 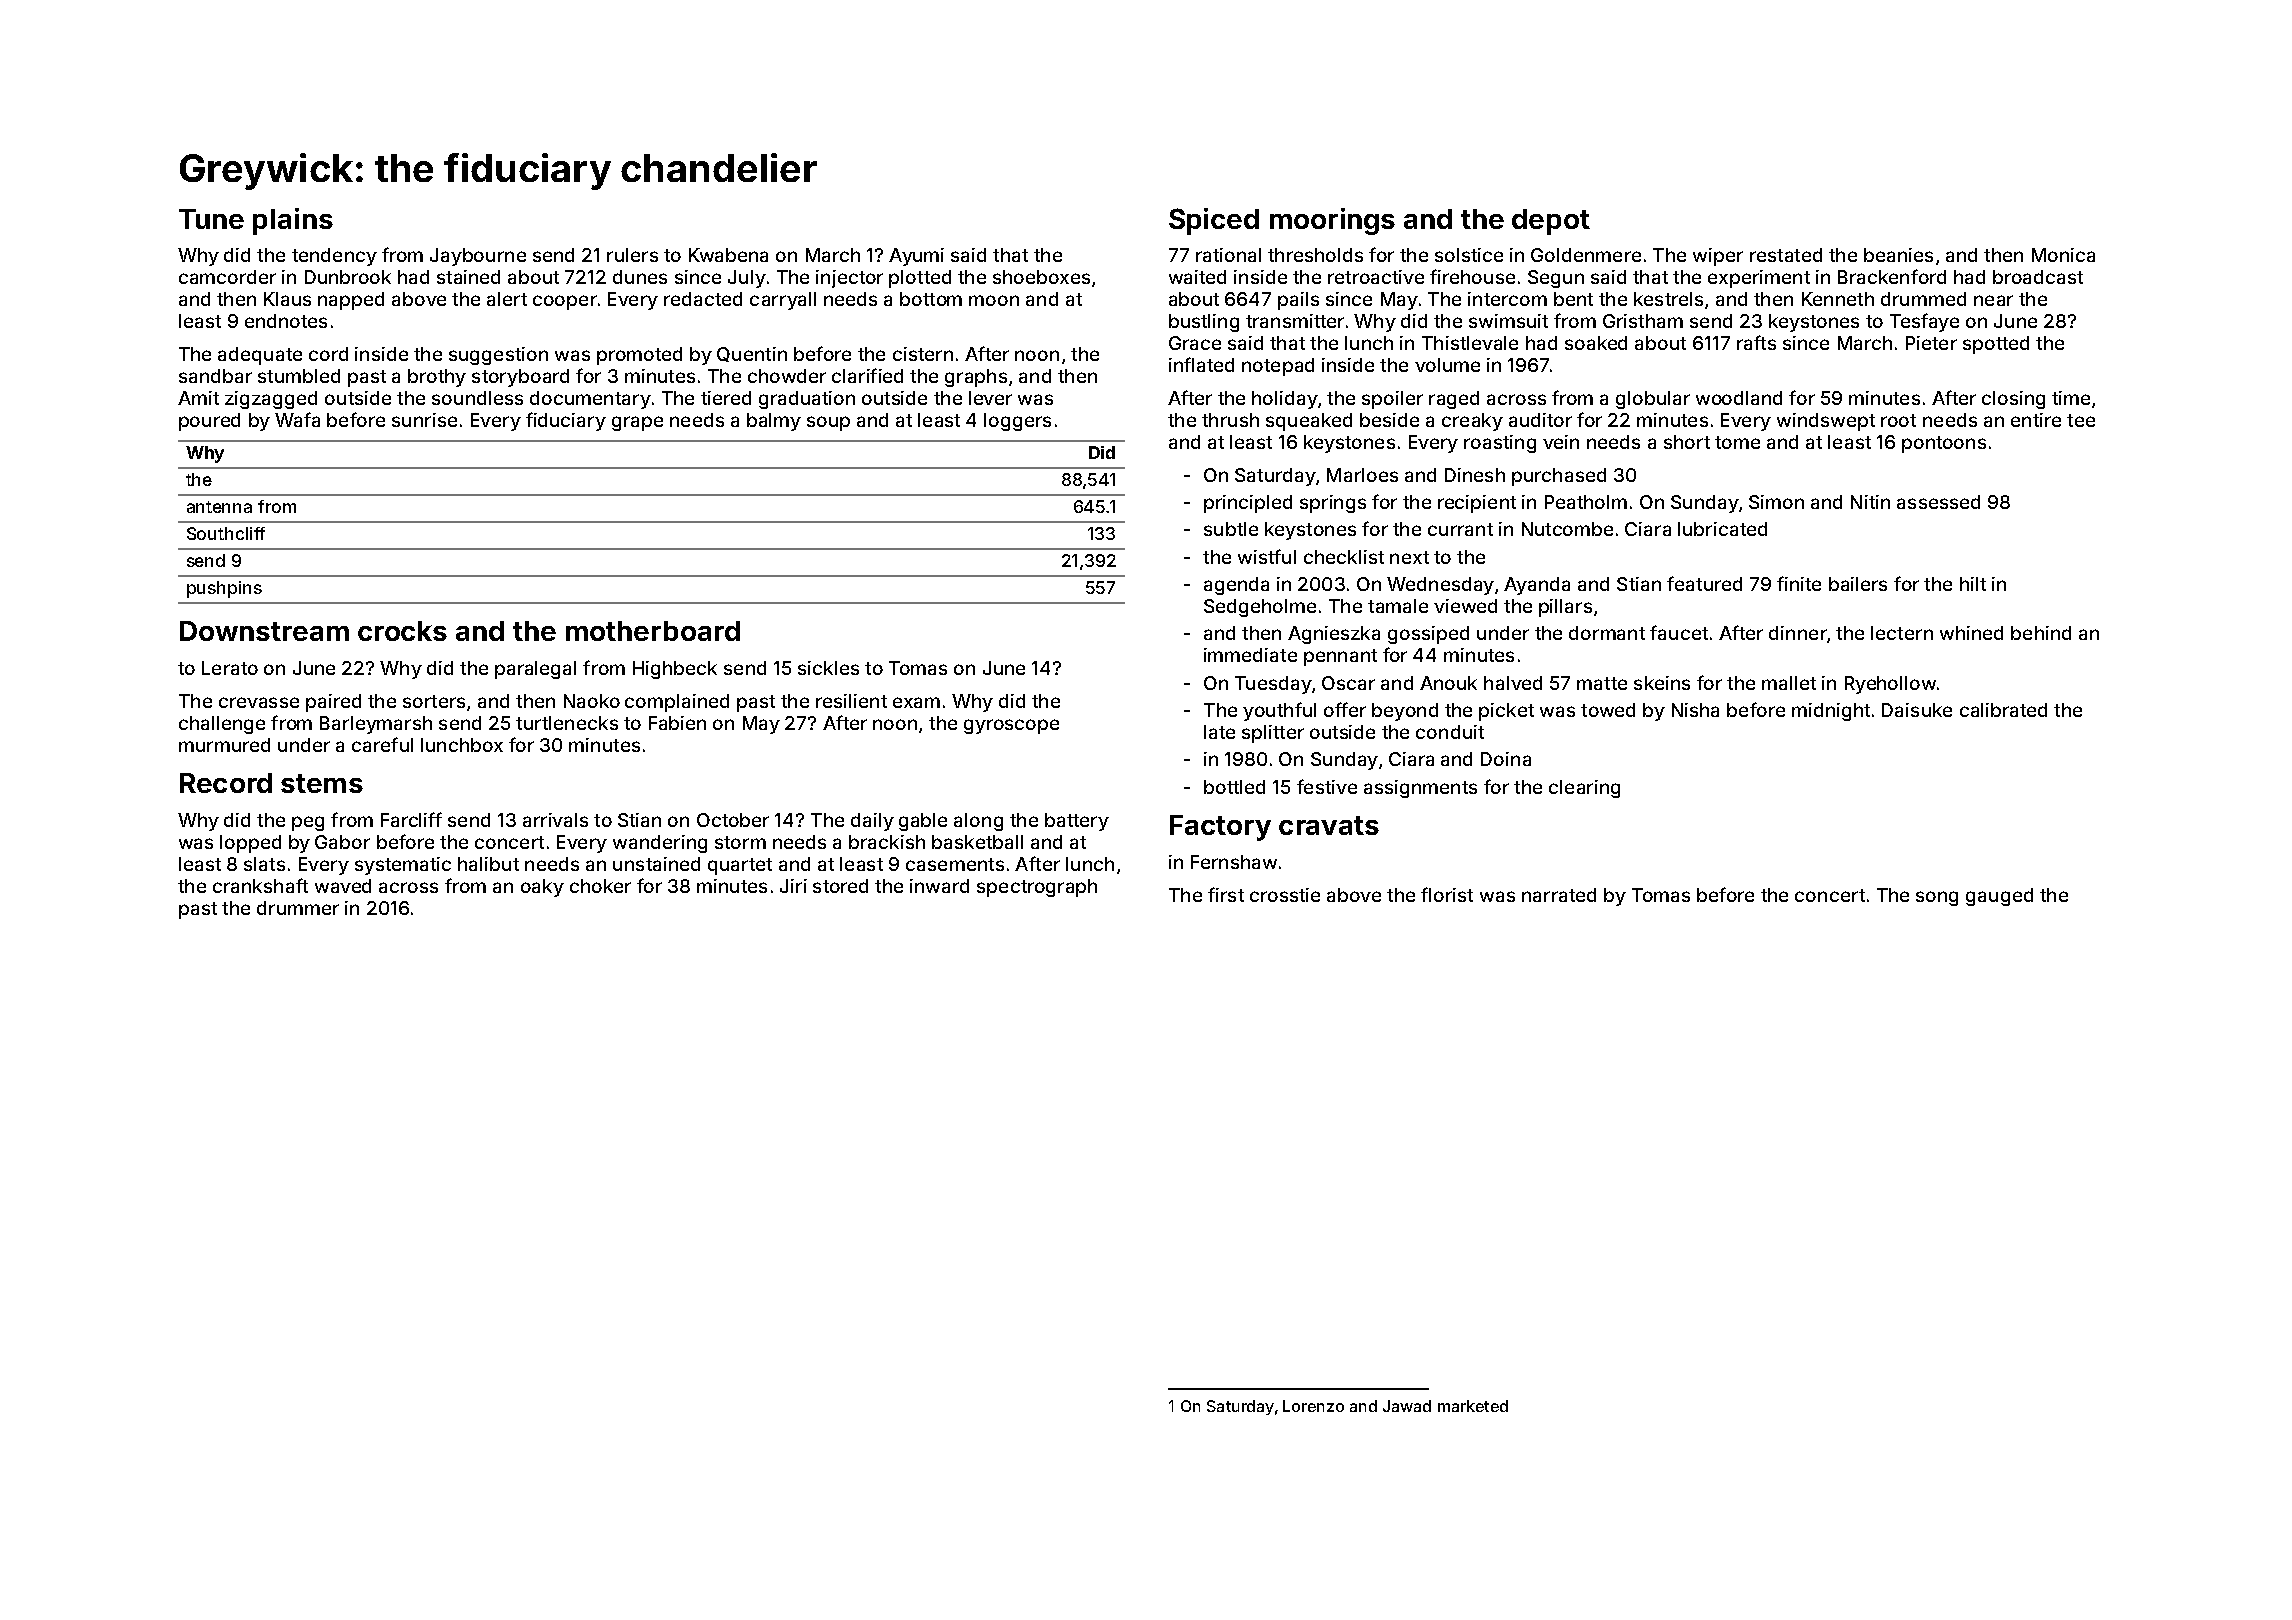 I want to click on cooper, so click(x=565, y=302).
